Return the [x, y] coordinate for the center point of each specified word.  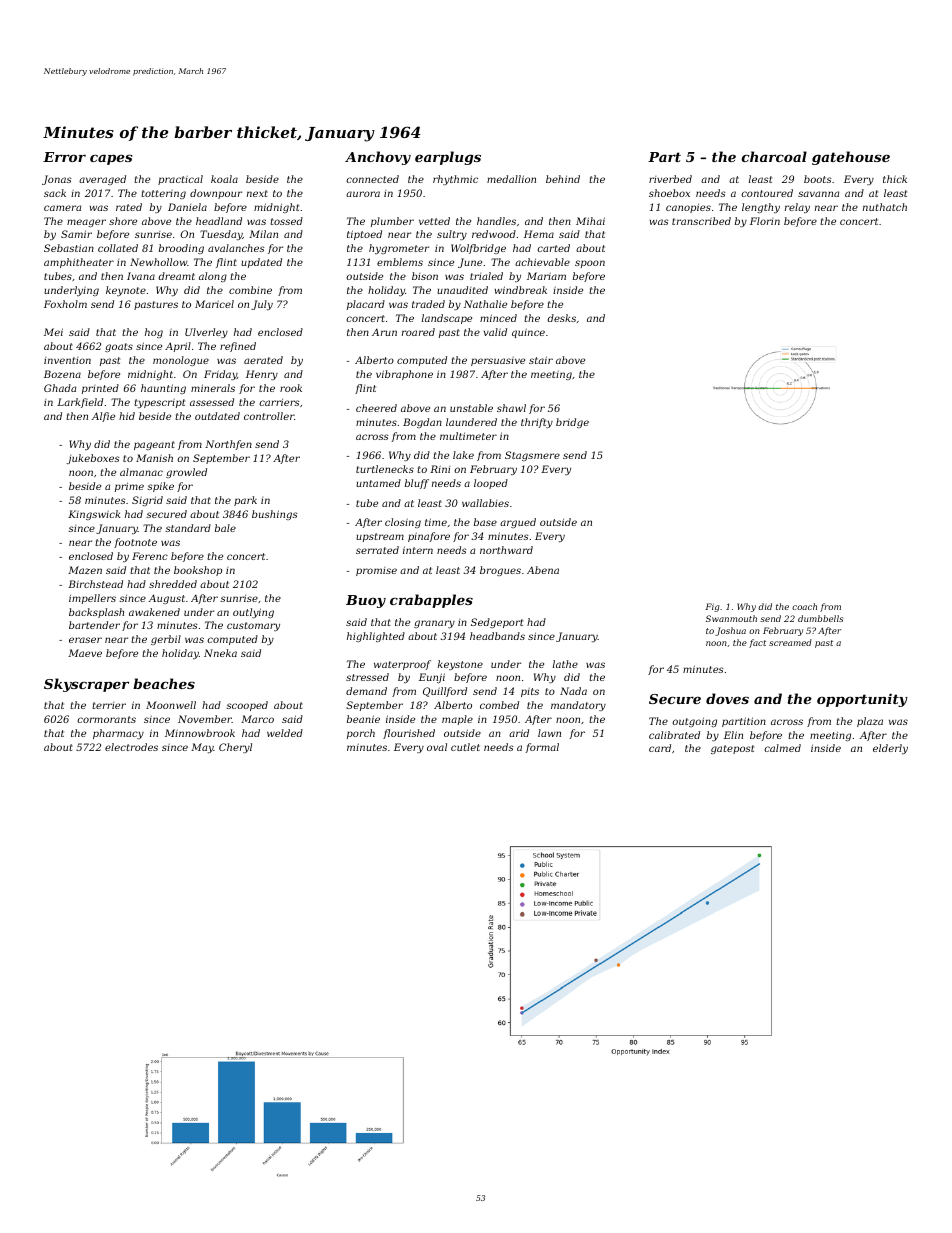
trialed [486, 276]
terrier [109, 705]
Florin [765, 221]
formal [542, 748]
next [257, 193]
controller [269, 416]
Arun [384, 332]
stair [541, 360]
